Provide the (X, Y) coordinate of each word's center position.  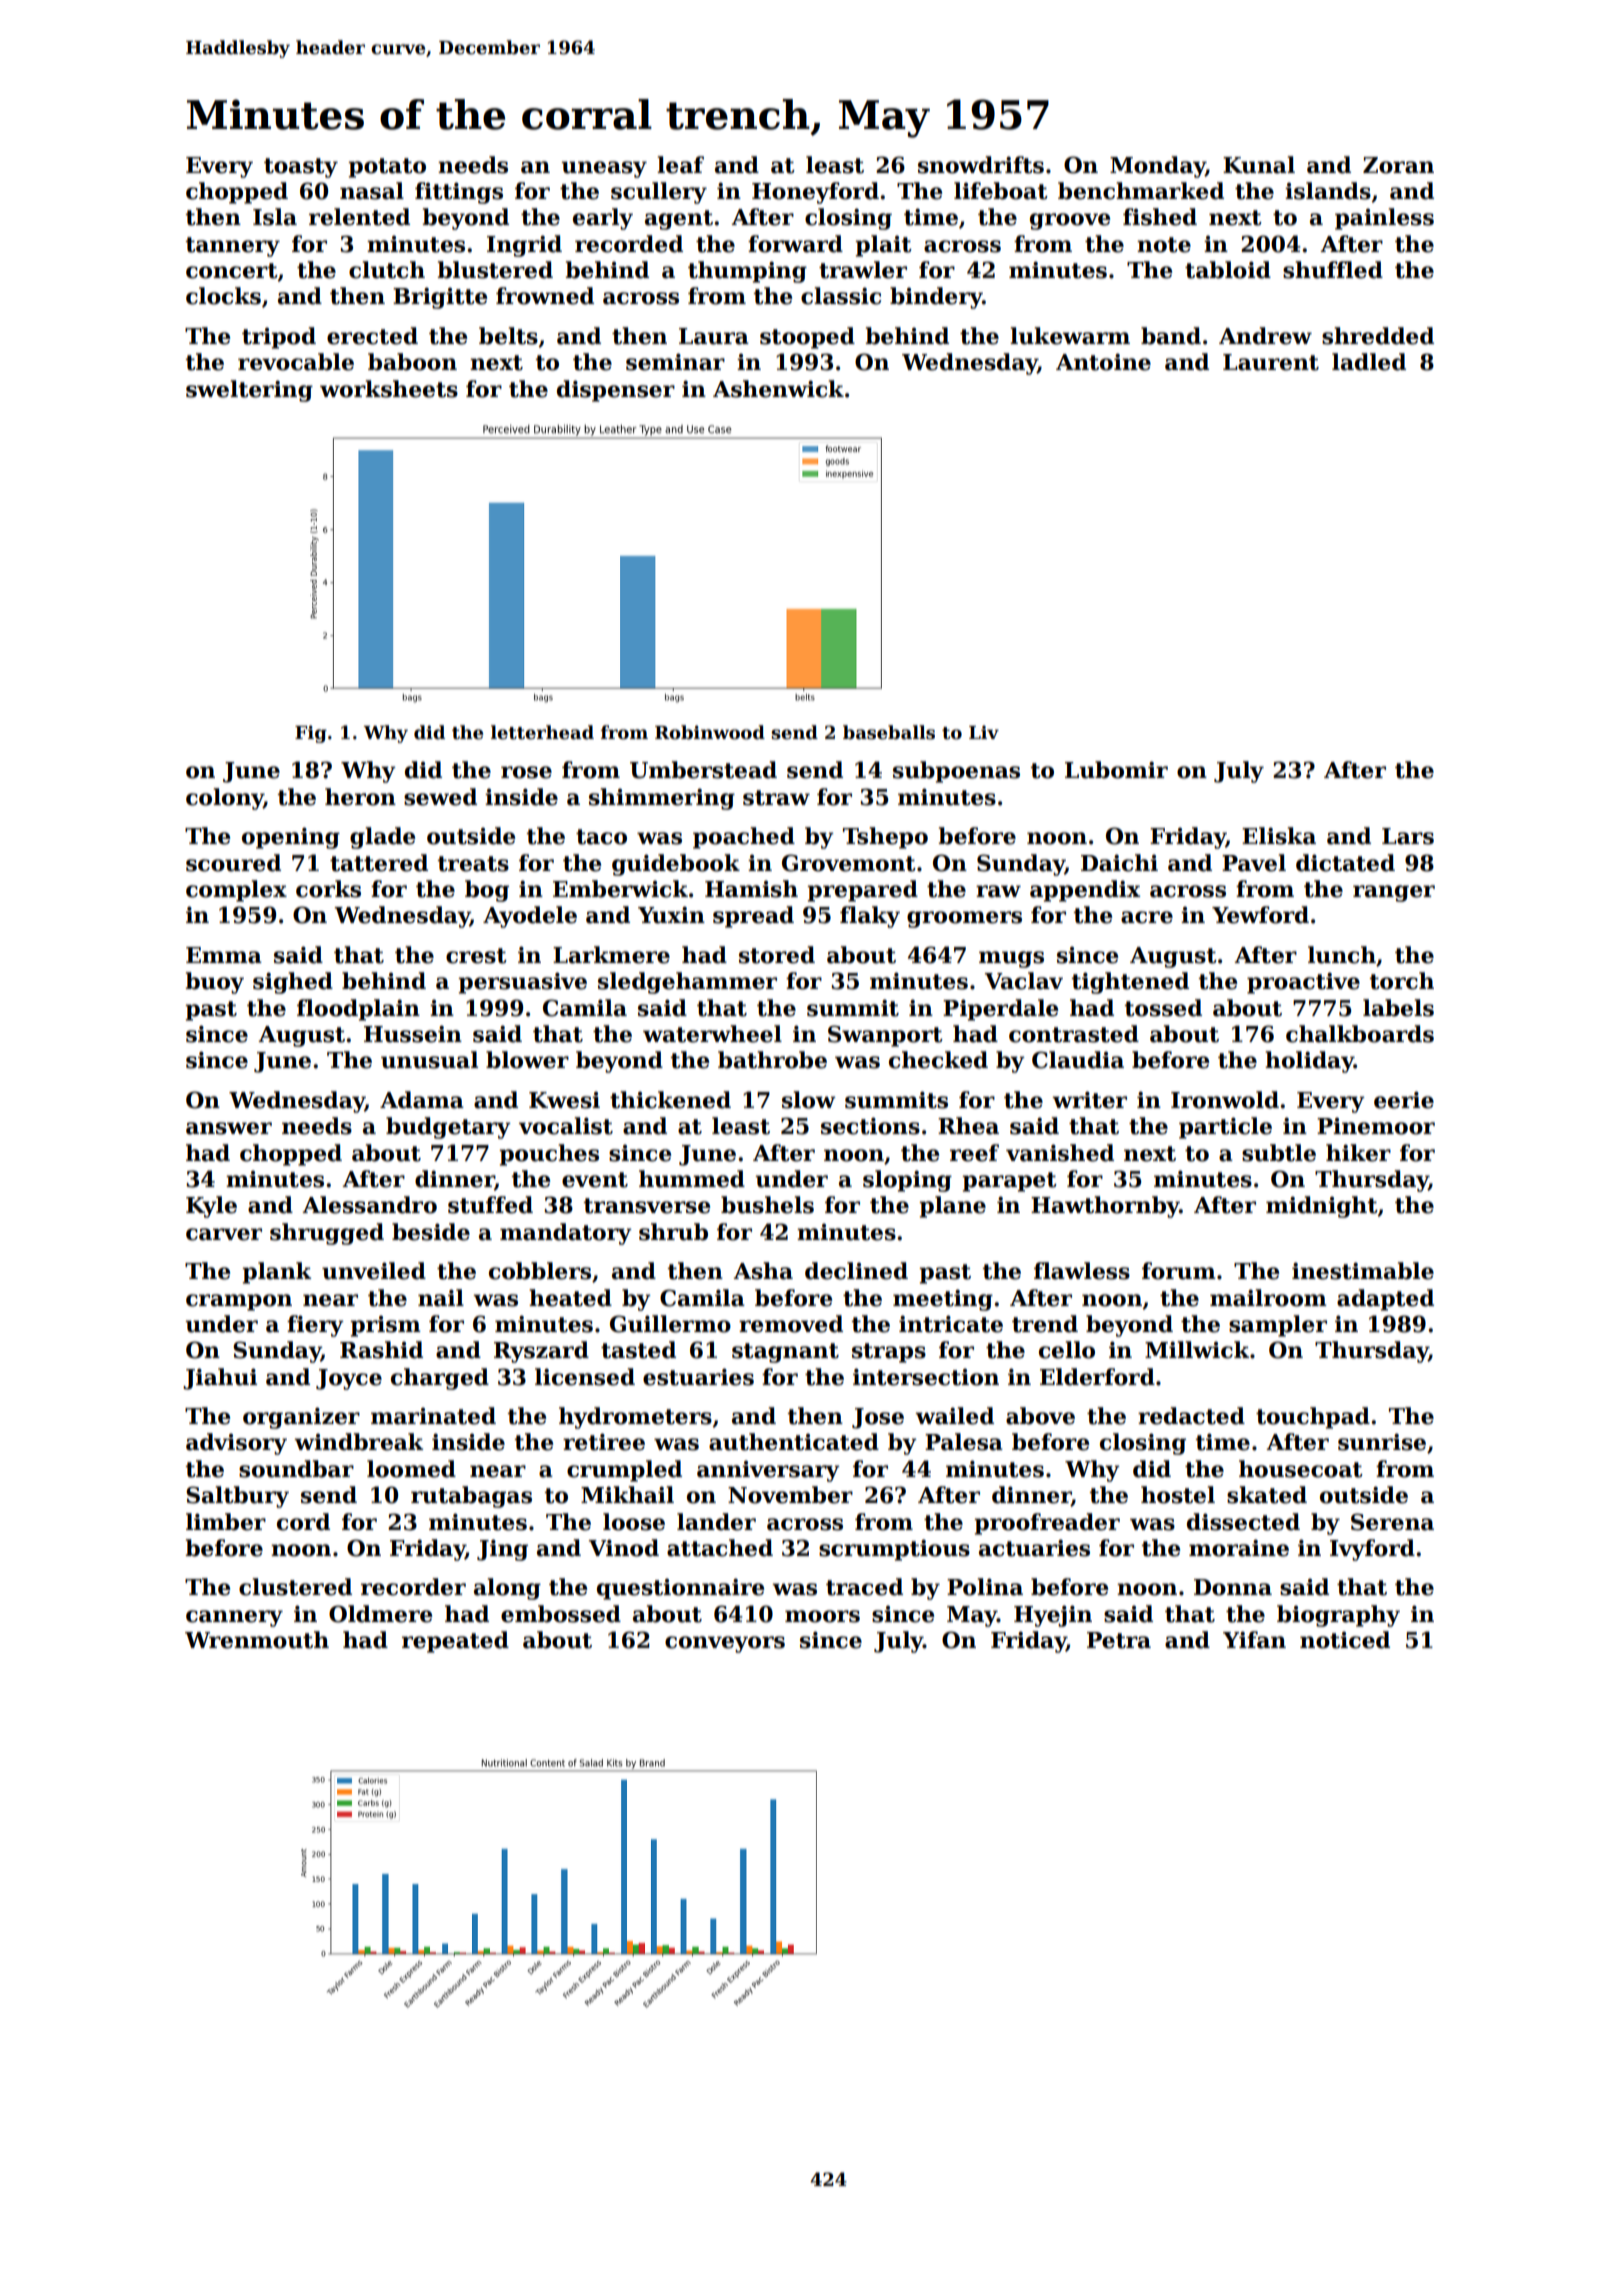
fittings (459, 193)
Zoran (1398, 165)
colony (225, 799)
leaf (680, 165)
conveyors (725, 1644)
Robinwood (710, 732)
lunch (1342, 955)
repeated (455, 1642)
